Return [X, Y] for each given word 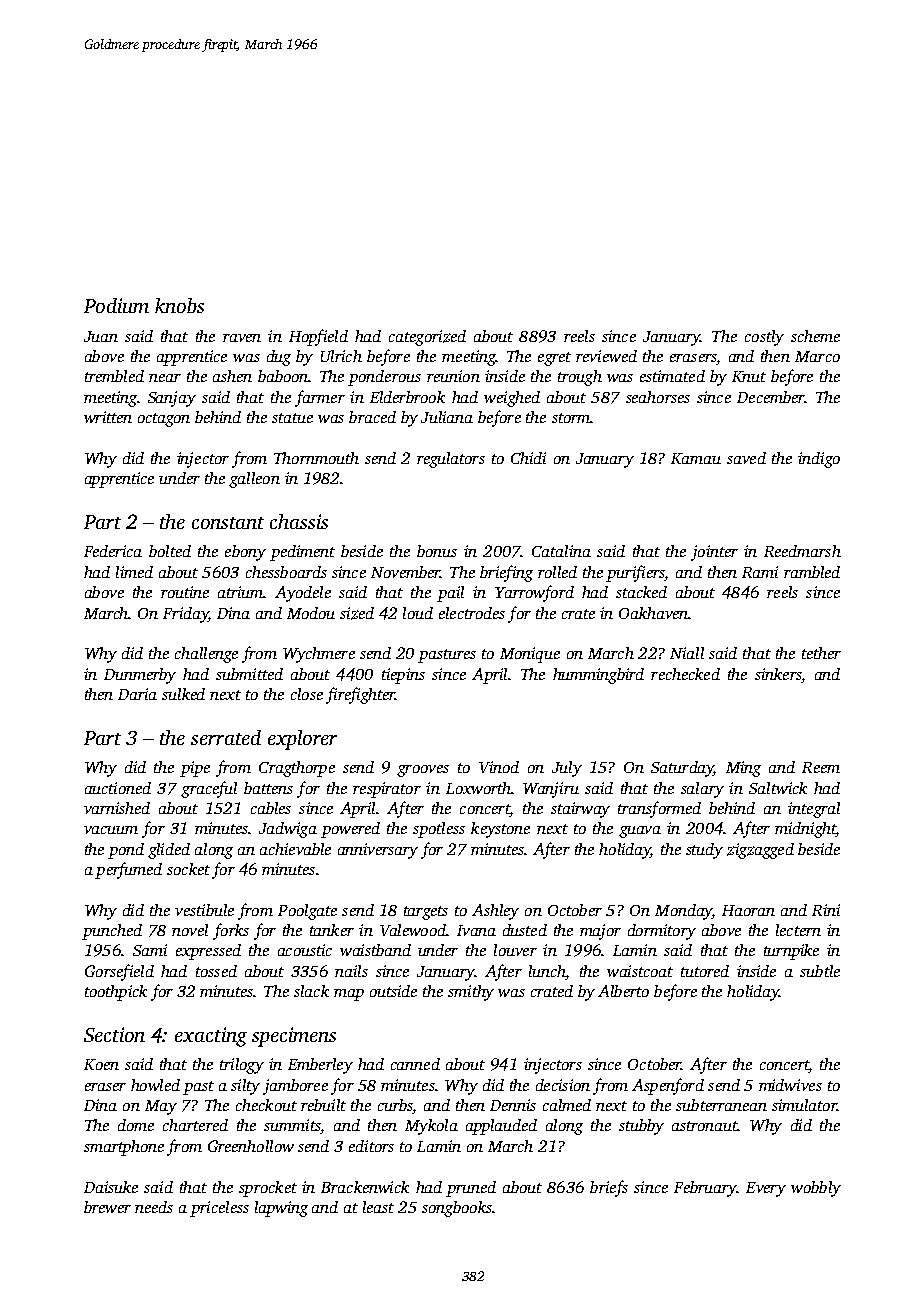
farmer [320, 398]
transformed [659, 809]
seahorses [658, 397]
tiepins [403, 676]
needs [154, 1207]
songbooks [457, 1209]
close [307, 694]
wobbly [816, 1189]
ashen [232, 376]
